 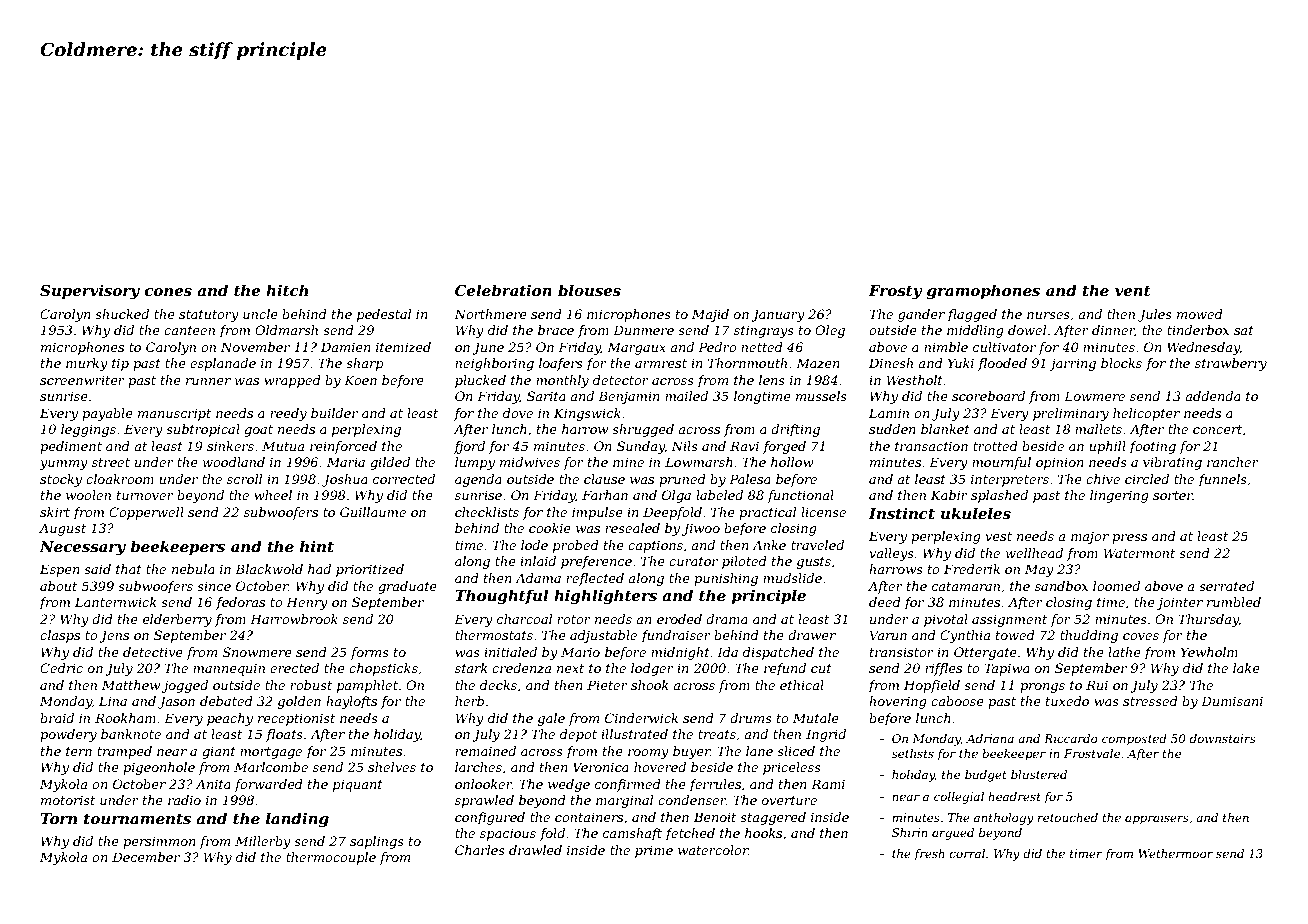 I want to click on onlooker, so click(x=483, y=784).
